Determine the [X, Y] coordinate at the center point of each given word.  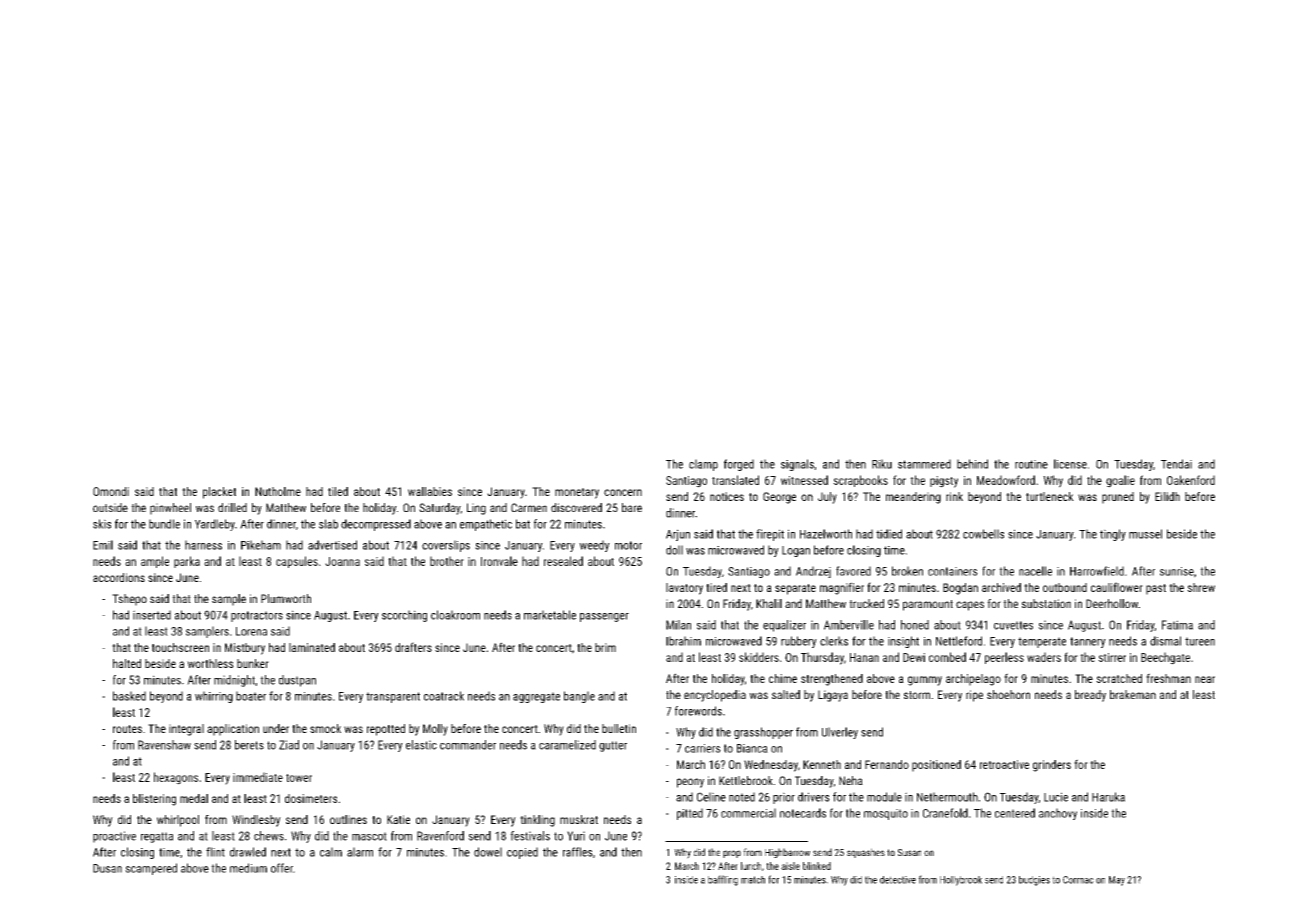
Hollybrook [961, 881]
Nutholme [278, 491]
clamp [703, 465]
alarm [360, 852]
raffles [578, 852]
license [1070, 464]
